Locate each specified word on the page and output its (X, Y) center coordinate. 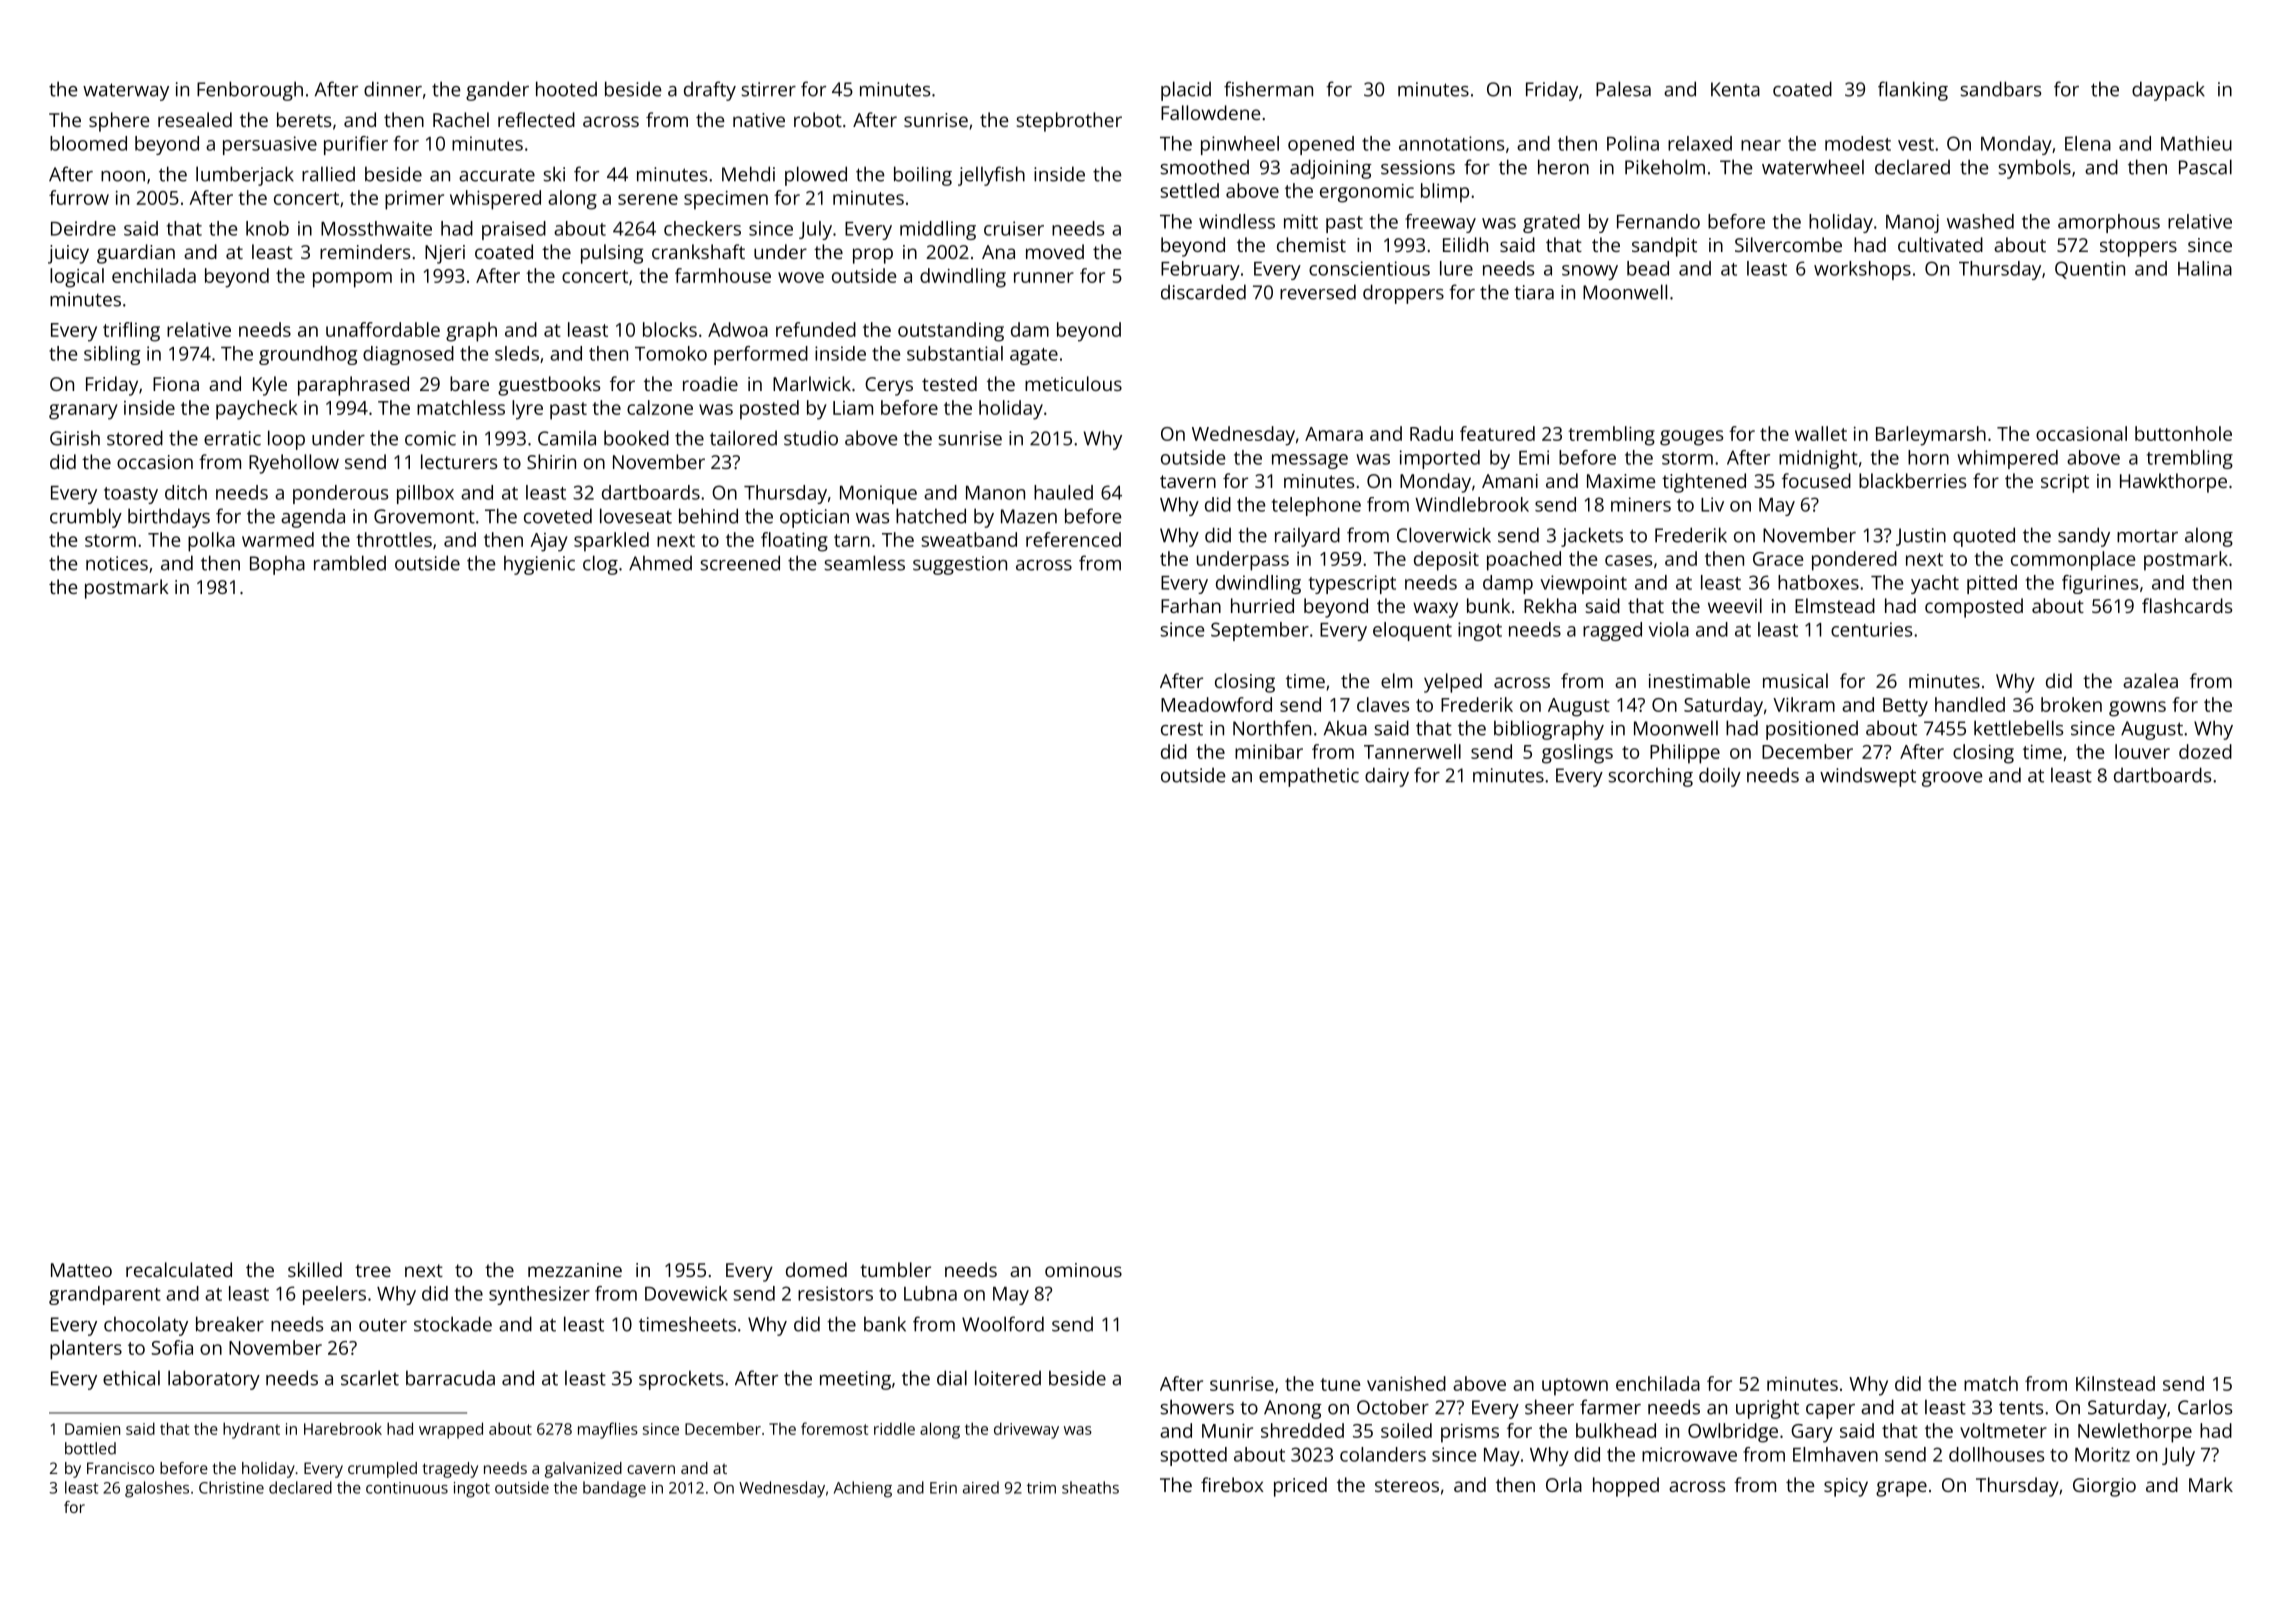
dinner (393, 89)
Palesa (1623, 89)
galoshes (157, 1489)
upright (1767, 1409)
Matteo (81, 1270)
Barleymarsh (1931, 436)
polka (211, 542)
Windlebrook (1472, 504)
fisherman (1268, 89)
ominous (1083, 1270)
